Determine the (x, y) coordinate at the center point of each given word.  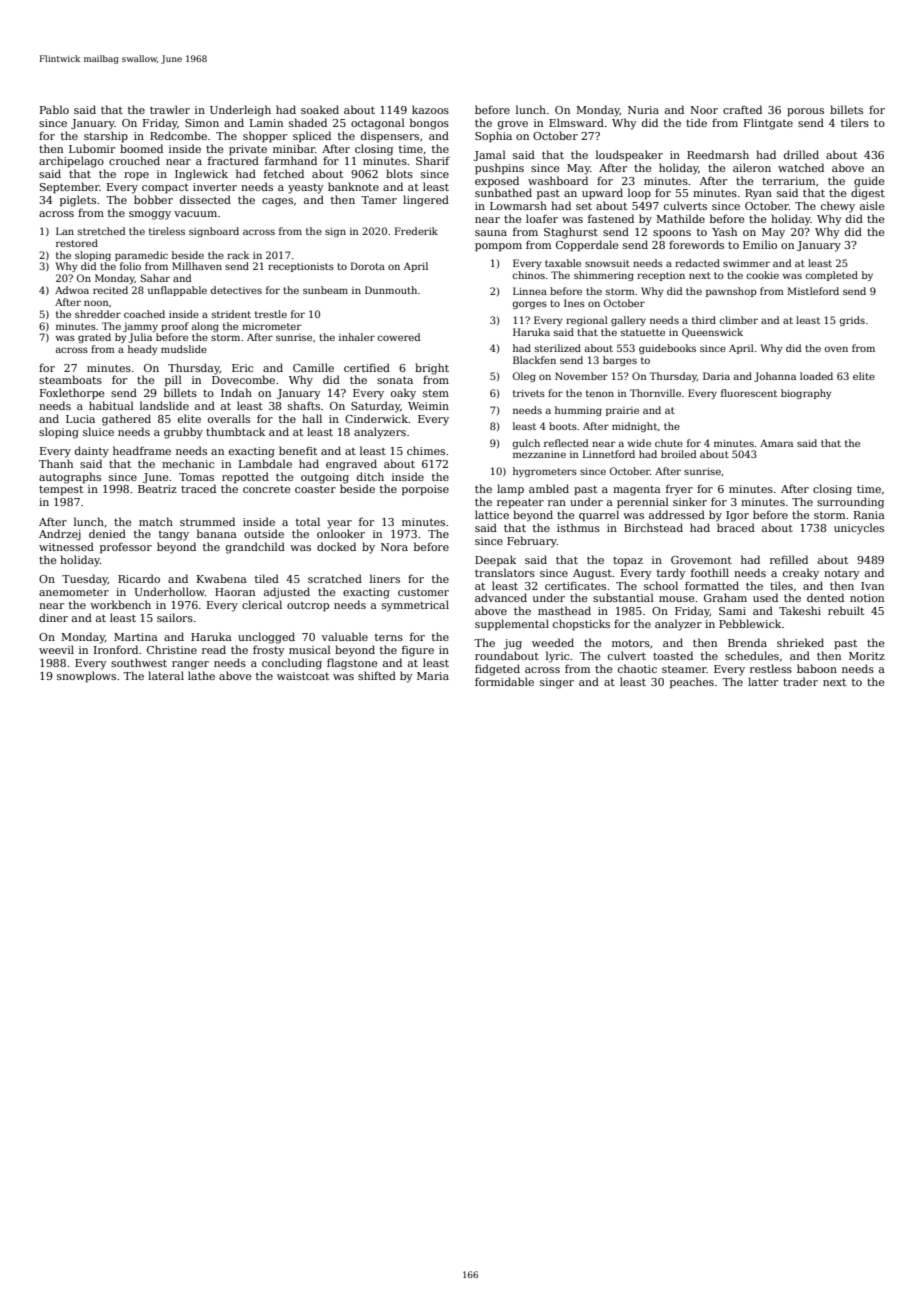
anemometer (74, 592)
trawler (170, 109)
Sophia (493, 136)
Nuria (643, 110)
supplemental (512, 624)
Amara (776, 443)
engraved (351, 465)
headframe (142, 450)
